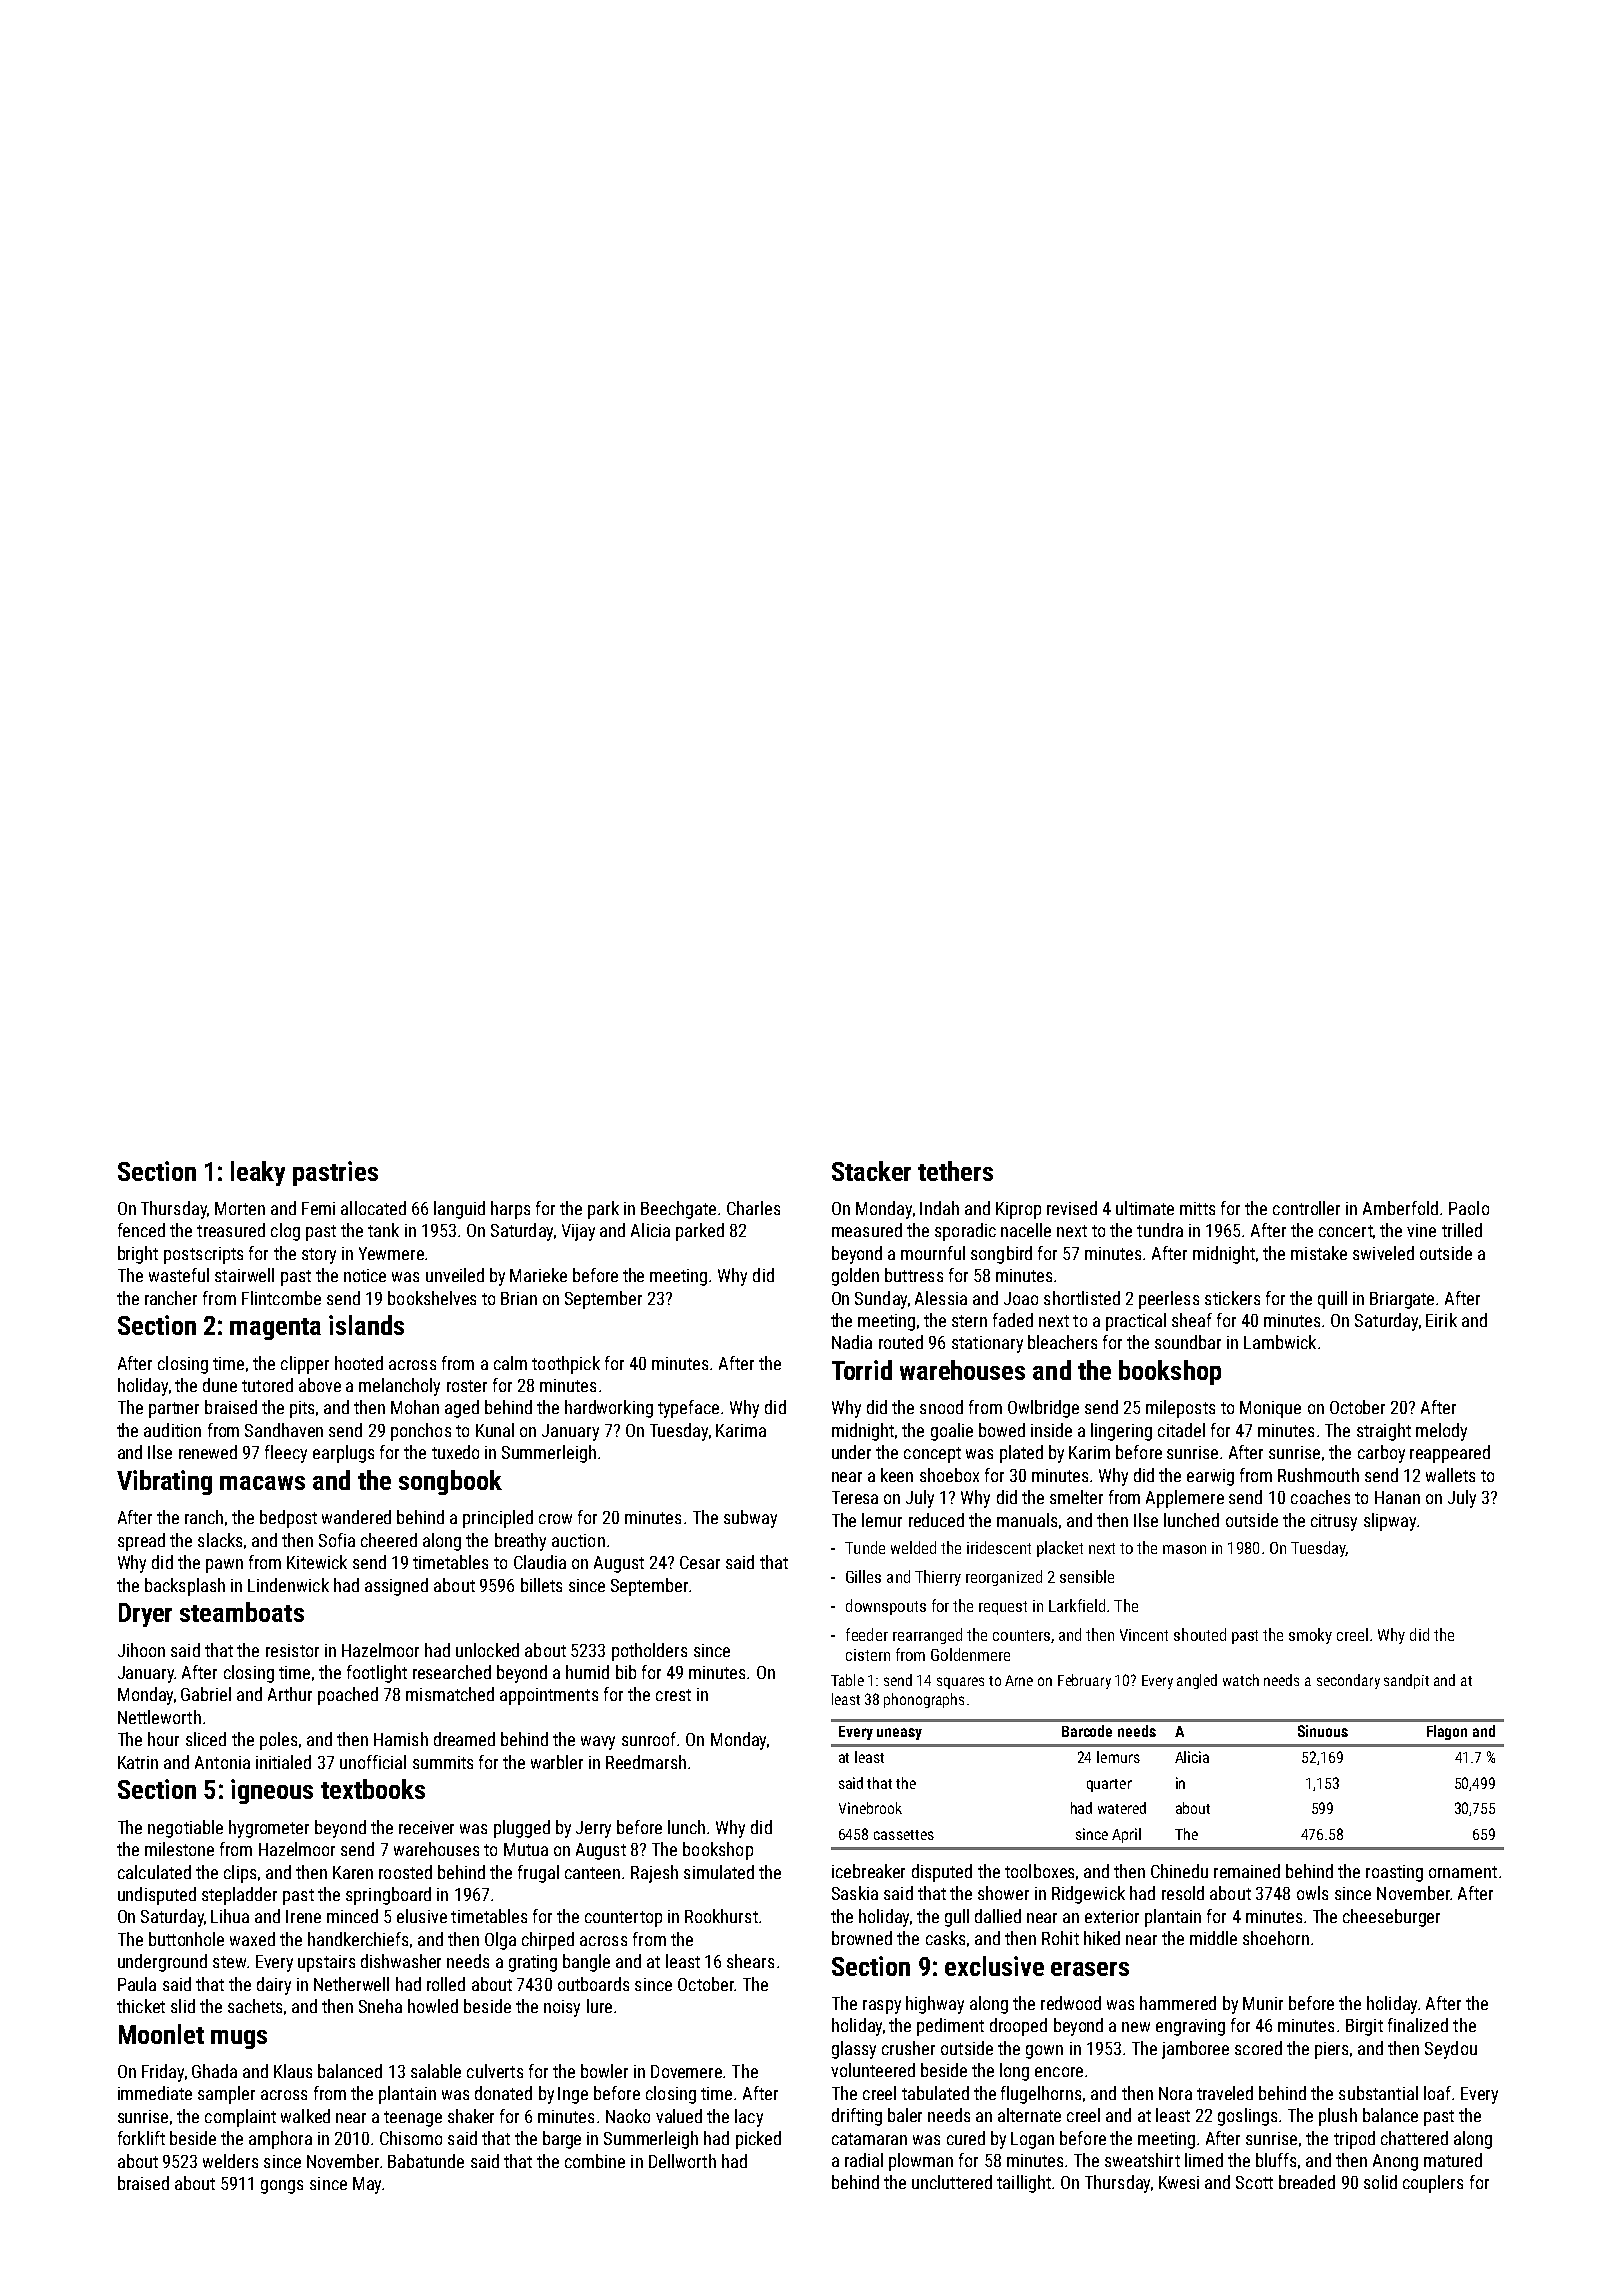 Image resolution: width=1620 pixels, height=2292 pixels. What do you see at coordinates (1451, 2050) in the document?
I see `Seydou` at bounding box center [1451, 2050].
